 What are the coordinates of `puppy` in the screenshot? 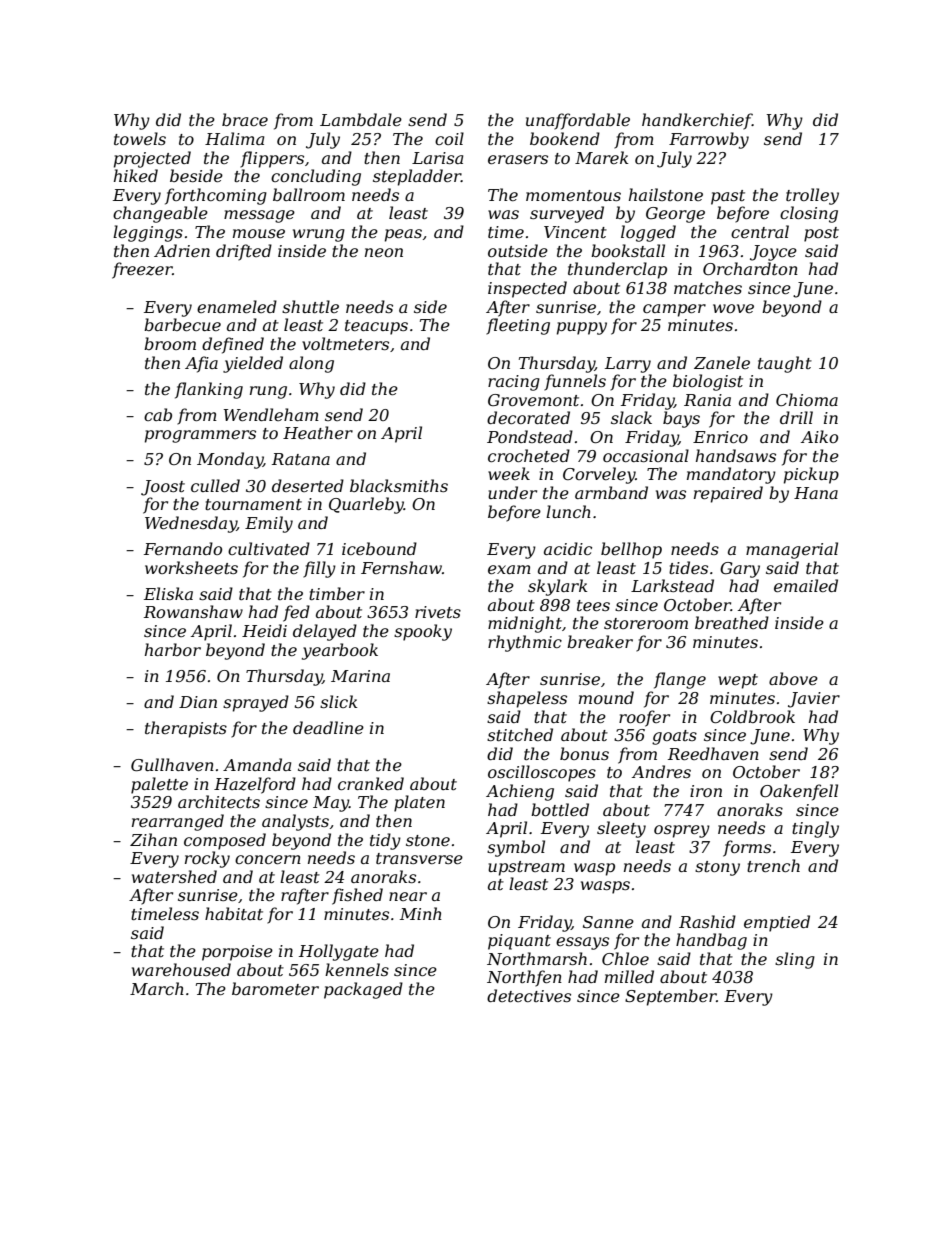 It's located at (582, 328).
